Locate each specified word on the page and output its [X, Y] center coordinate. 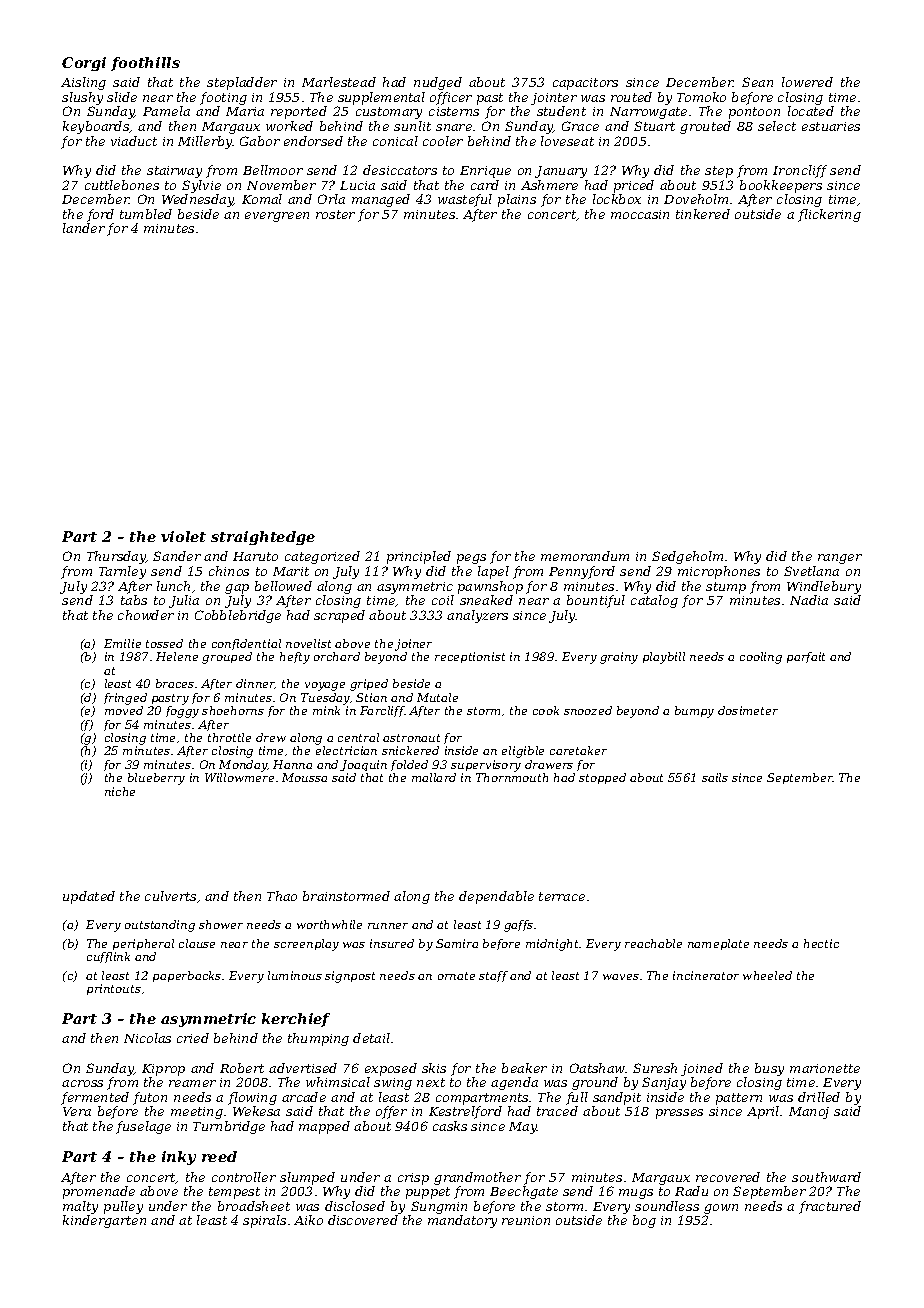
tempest [234, 1193]
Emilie [122, 643]
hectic [821, 943]
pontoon [754, 113]
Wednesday [198, 200]
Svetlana [811, 571]
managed [381, 200]
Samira [457, 943]
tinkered [703, 214]
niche [120, 791]
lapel [493, 572]
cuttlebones [122, 185]
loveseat [567, 141]
